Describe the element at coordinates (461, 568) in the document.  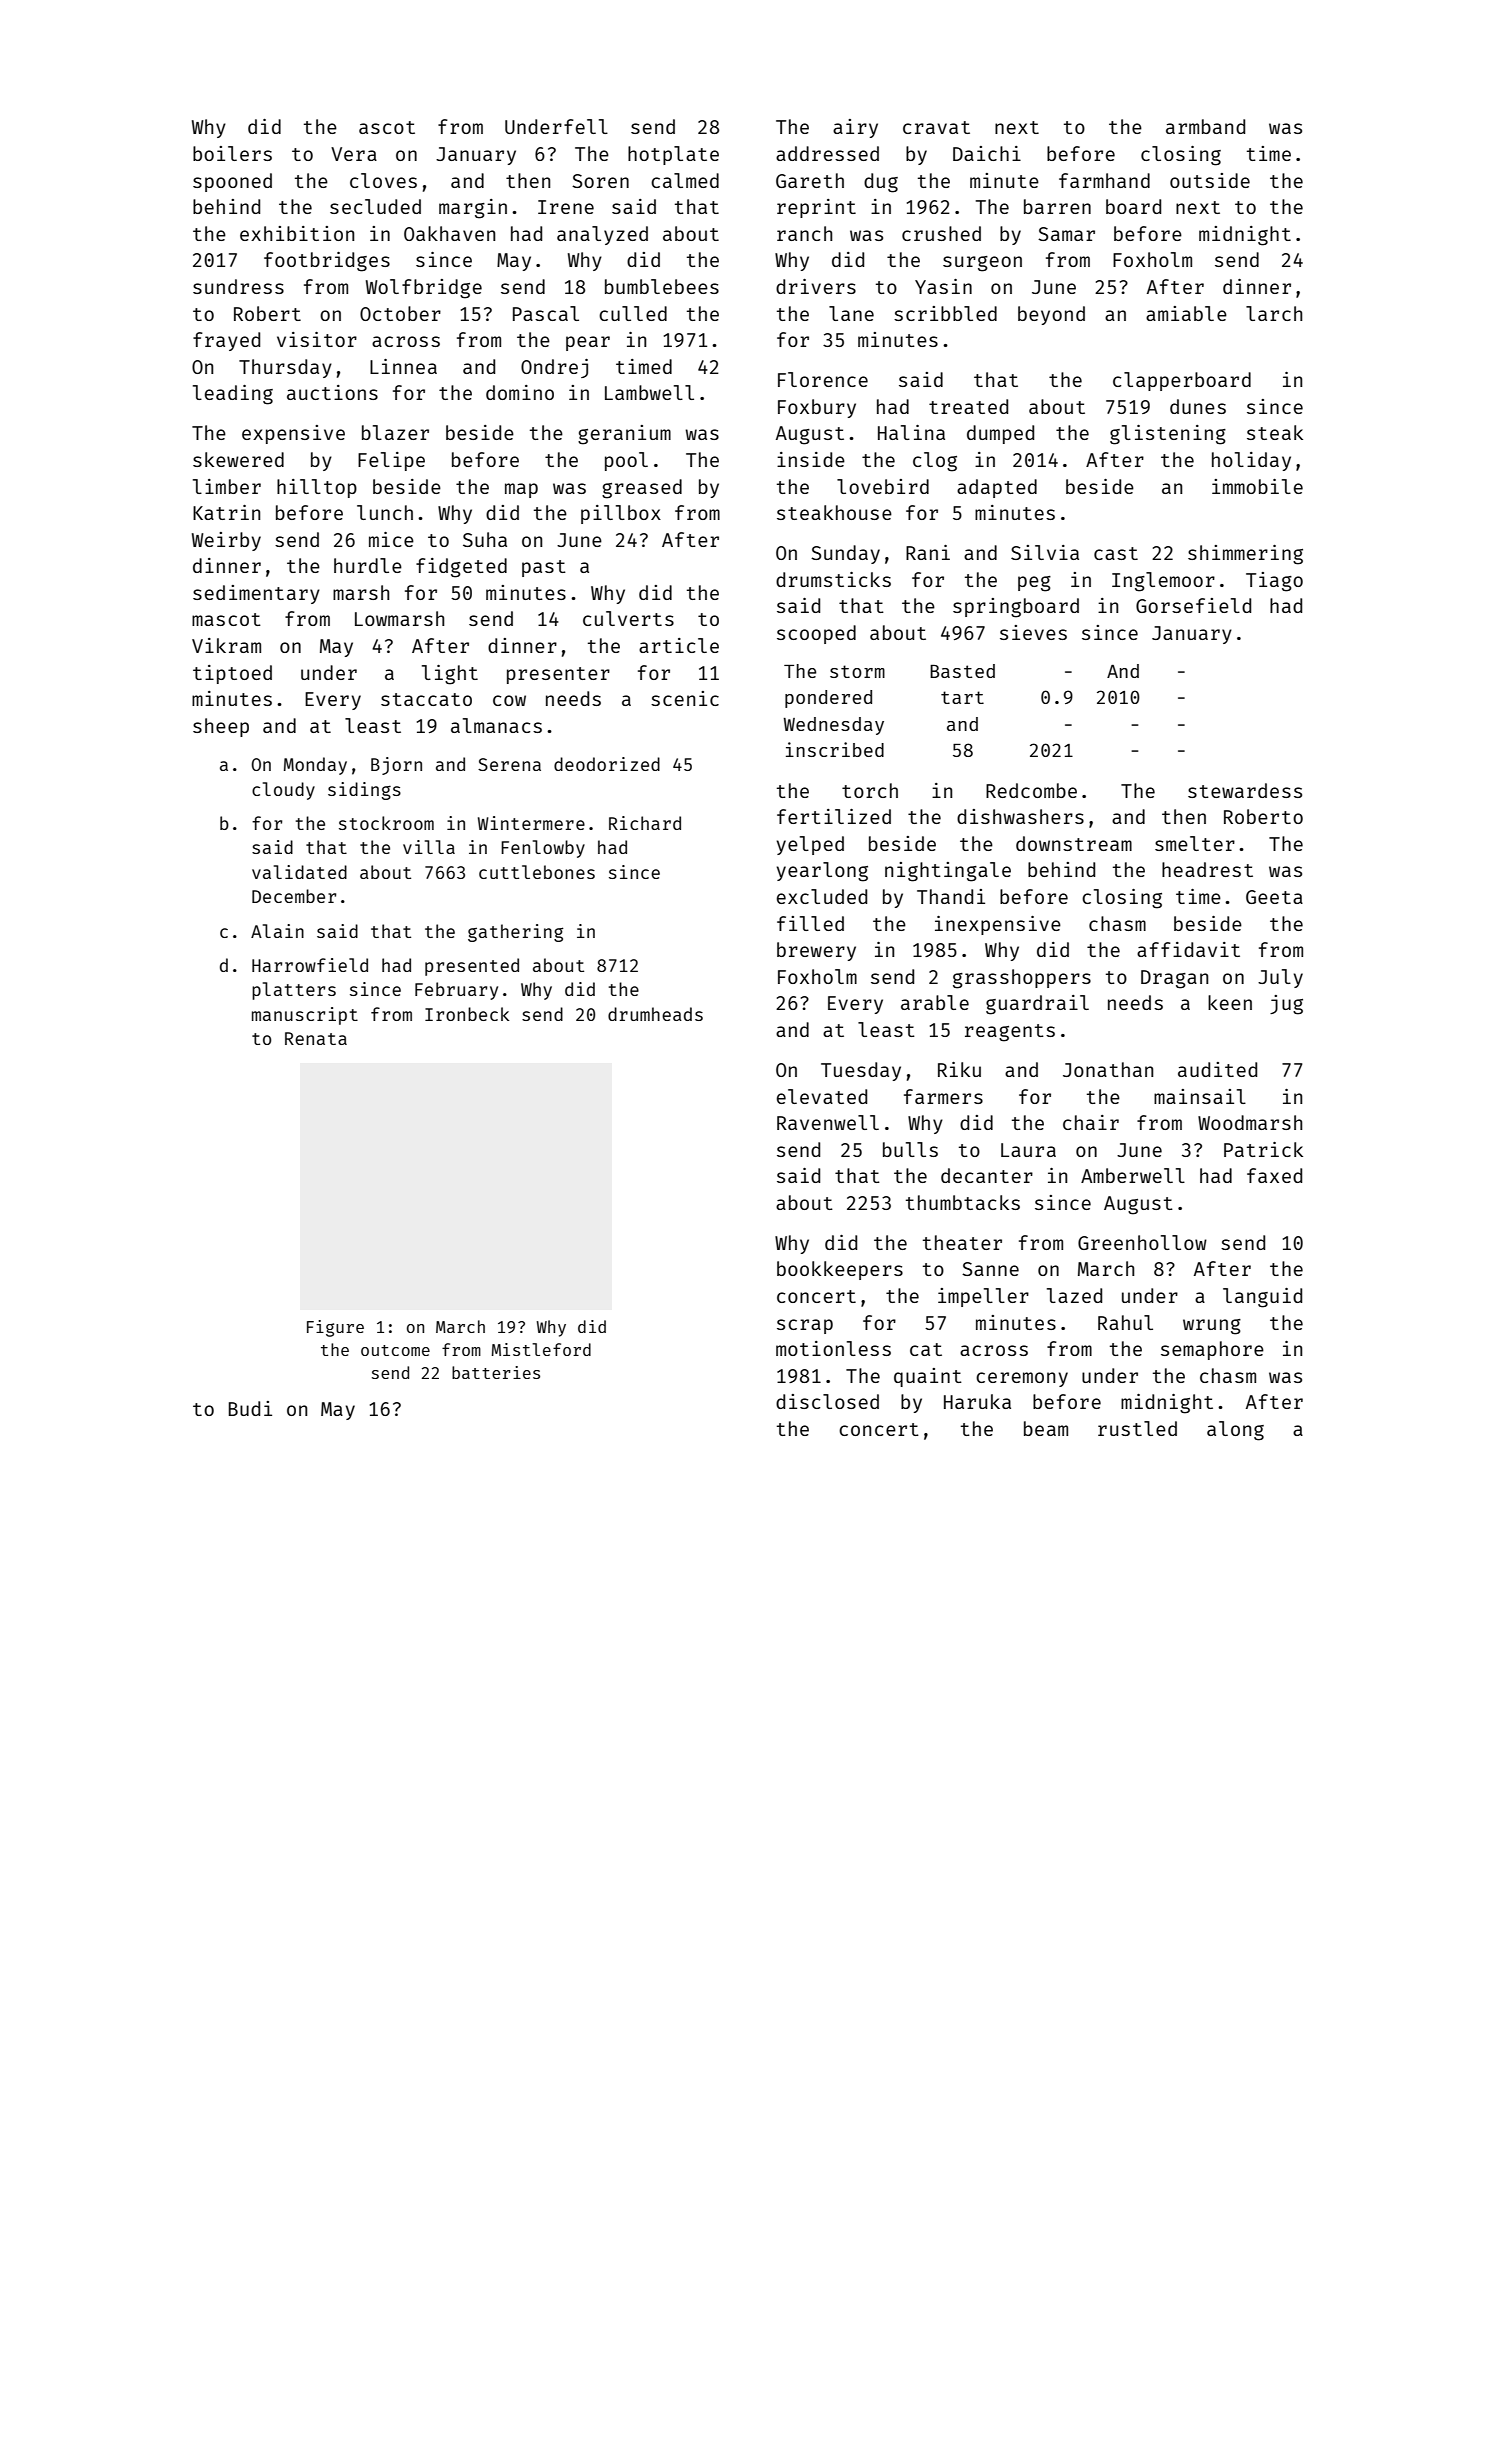
I see `fidgeted` at that location.
